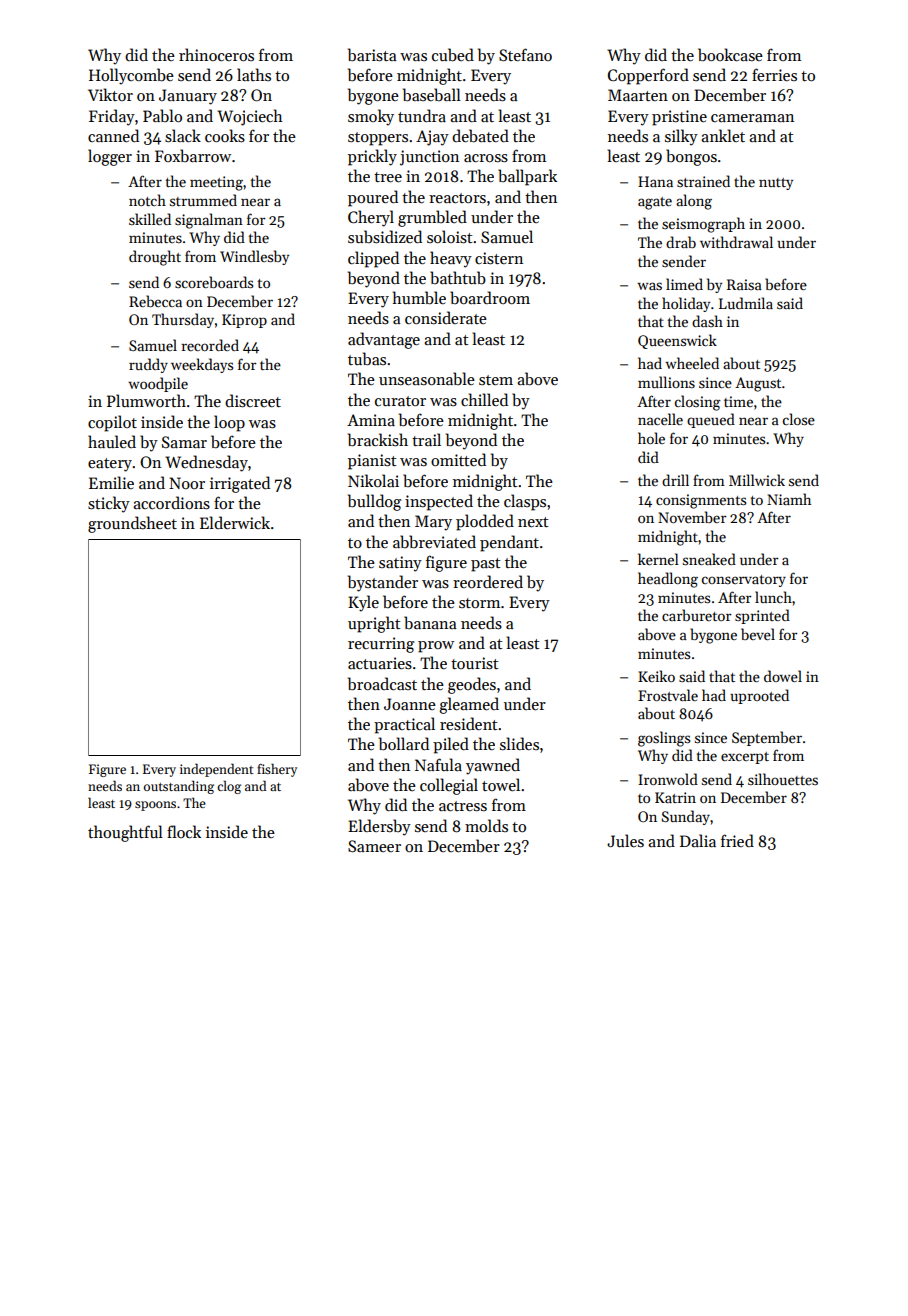 Image resolution: width=908 pixels, height=1316 pixels. Describe the element at coordinates (752, 118) in the document. I see `cameraman` at that location.
